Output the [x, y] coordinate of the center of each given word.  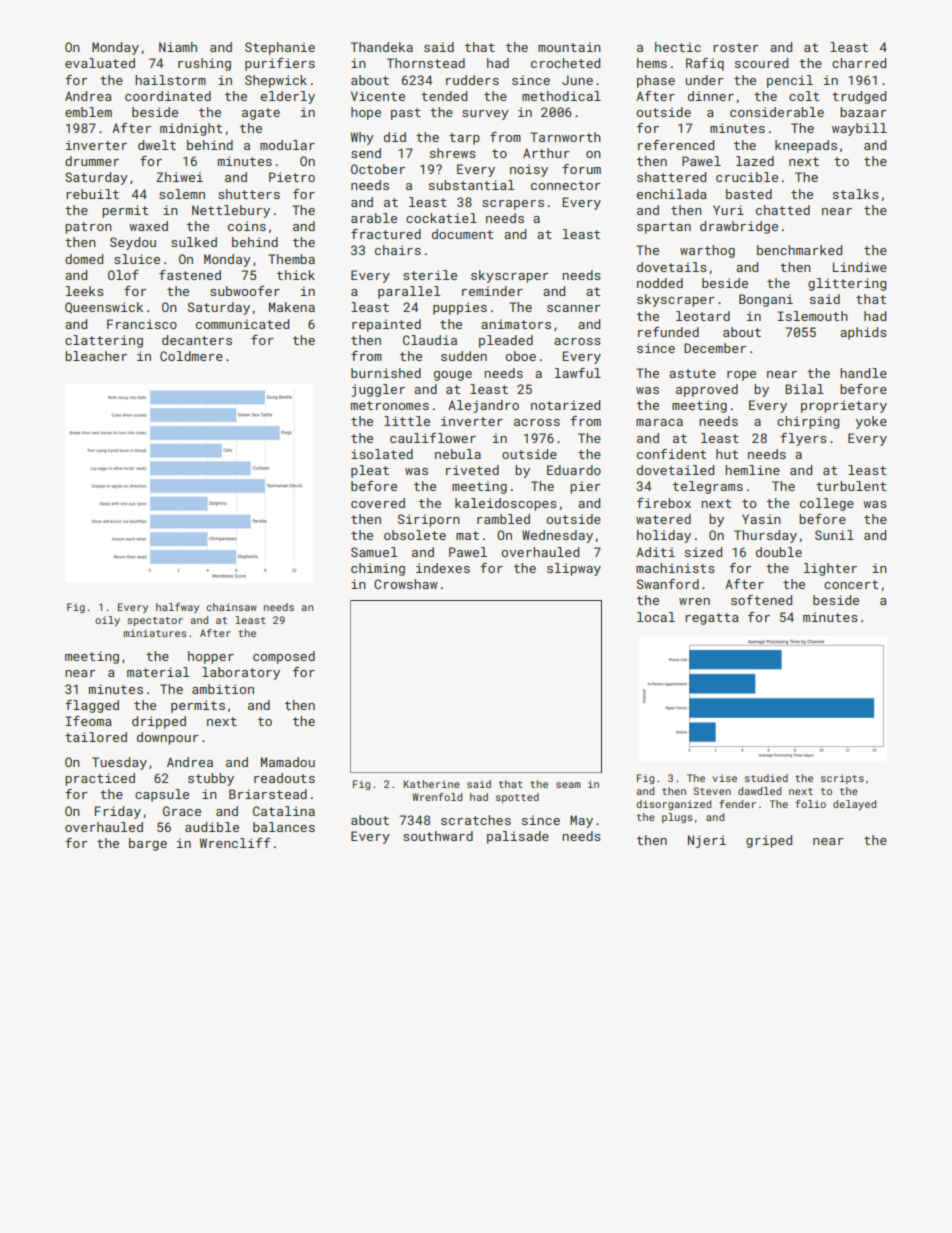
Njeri [707, 841]
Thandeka [382, 47]
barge [148, 844]
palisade [518, 837]
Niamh [178, 47]
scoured [761, 63]
